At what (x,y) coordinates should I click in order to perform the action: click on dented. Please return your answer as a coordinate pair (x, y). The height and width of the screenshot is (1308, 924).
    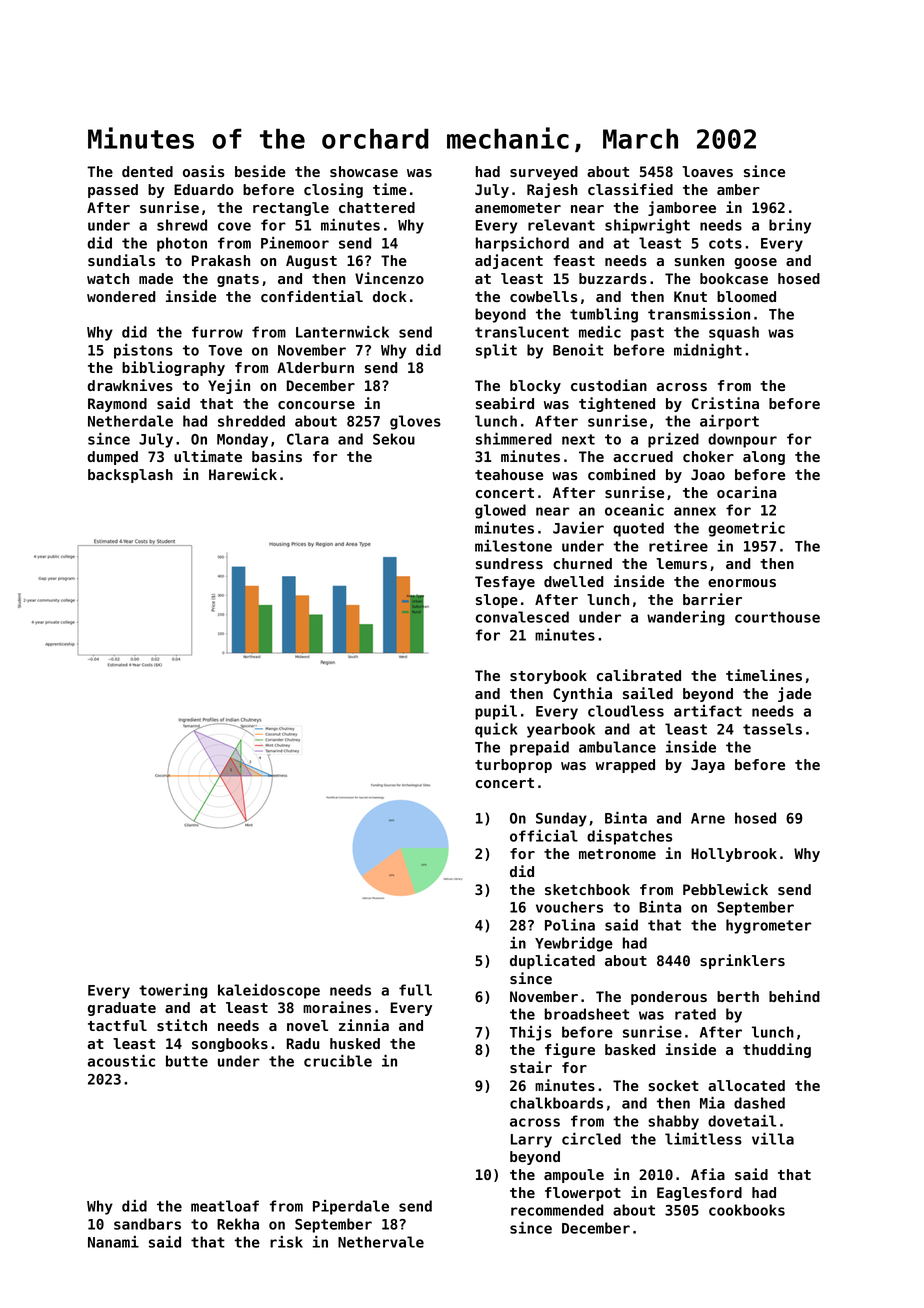
    Looking at the image, I should click on (147, 171).
